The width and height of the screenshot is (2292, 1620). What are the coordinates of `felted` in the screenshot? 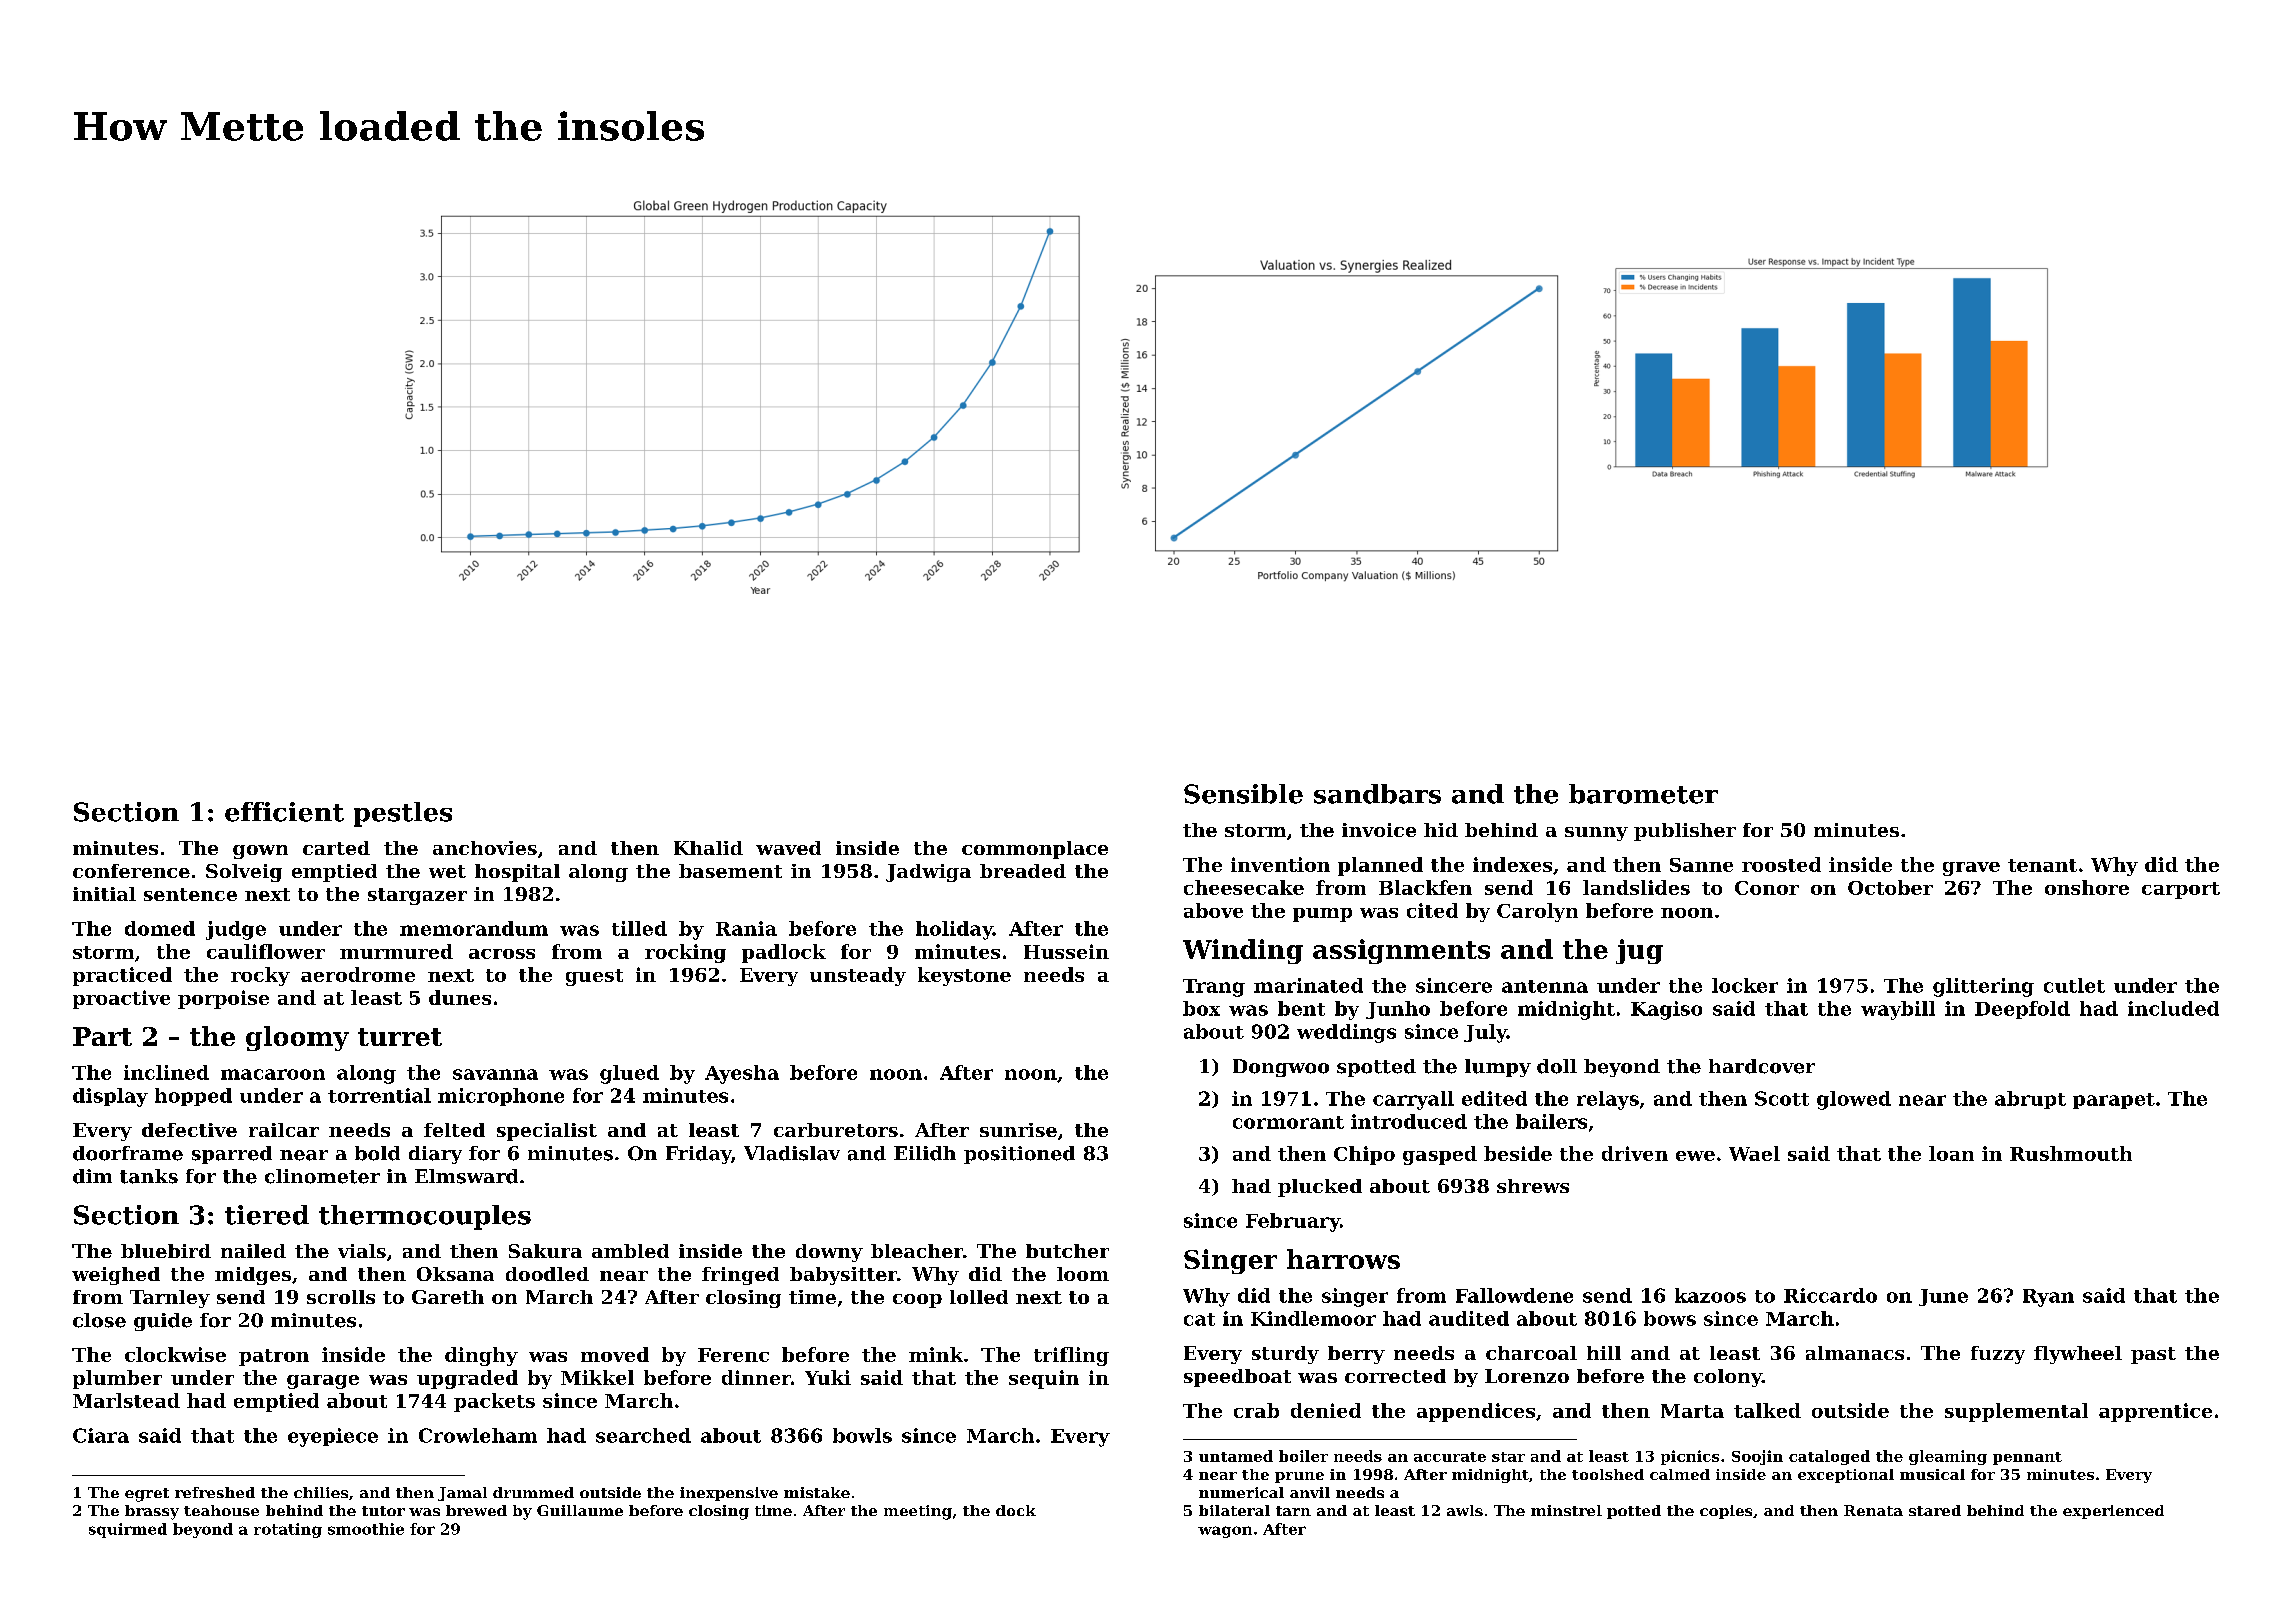 It's located at (454, 1130).
